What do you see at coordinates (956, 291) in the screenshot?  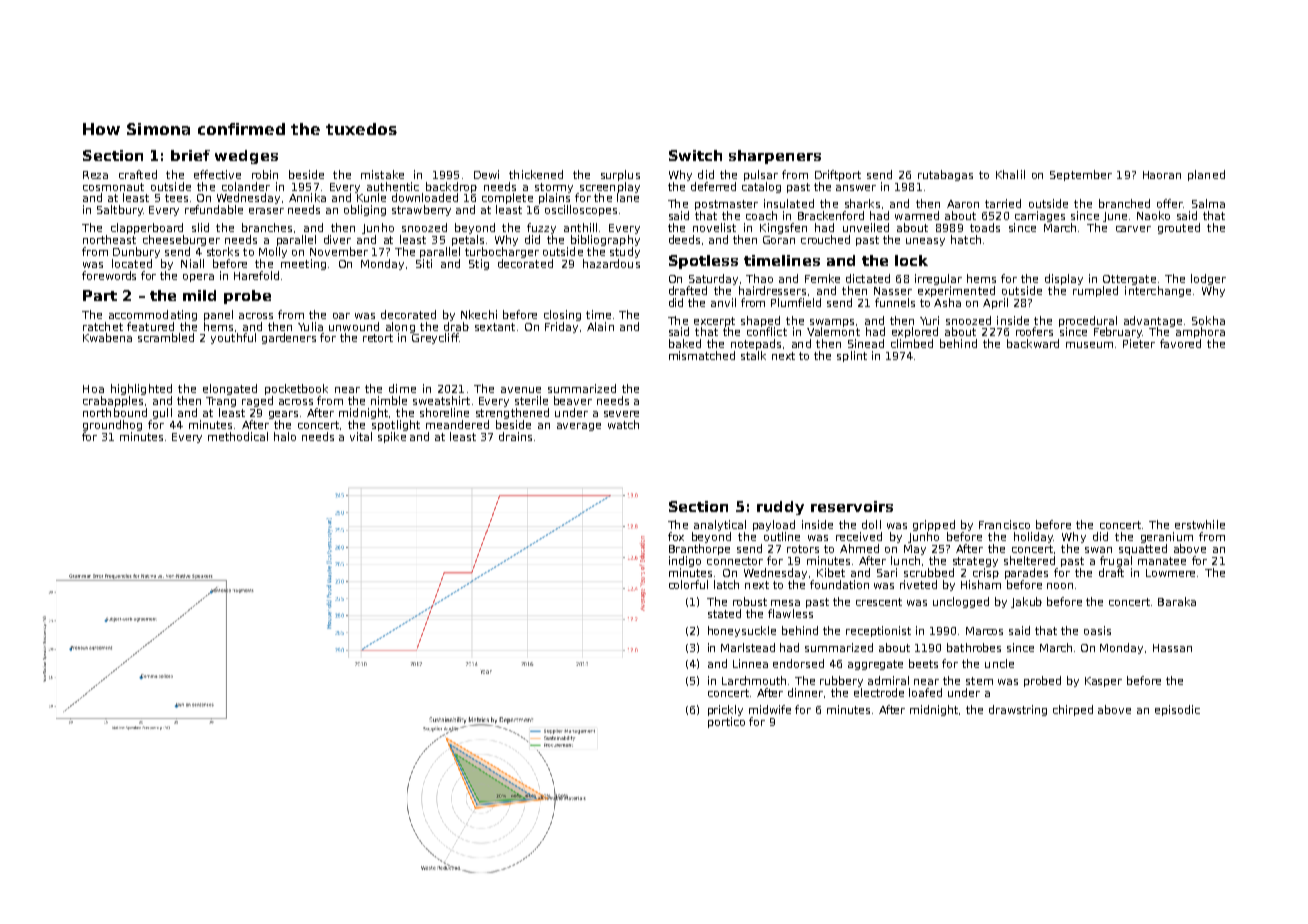 I see `experimented` at bounding box center [956, 291].
